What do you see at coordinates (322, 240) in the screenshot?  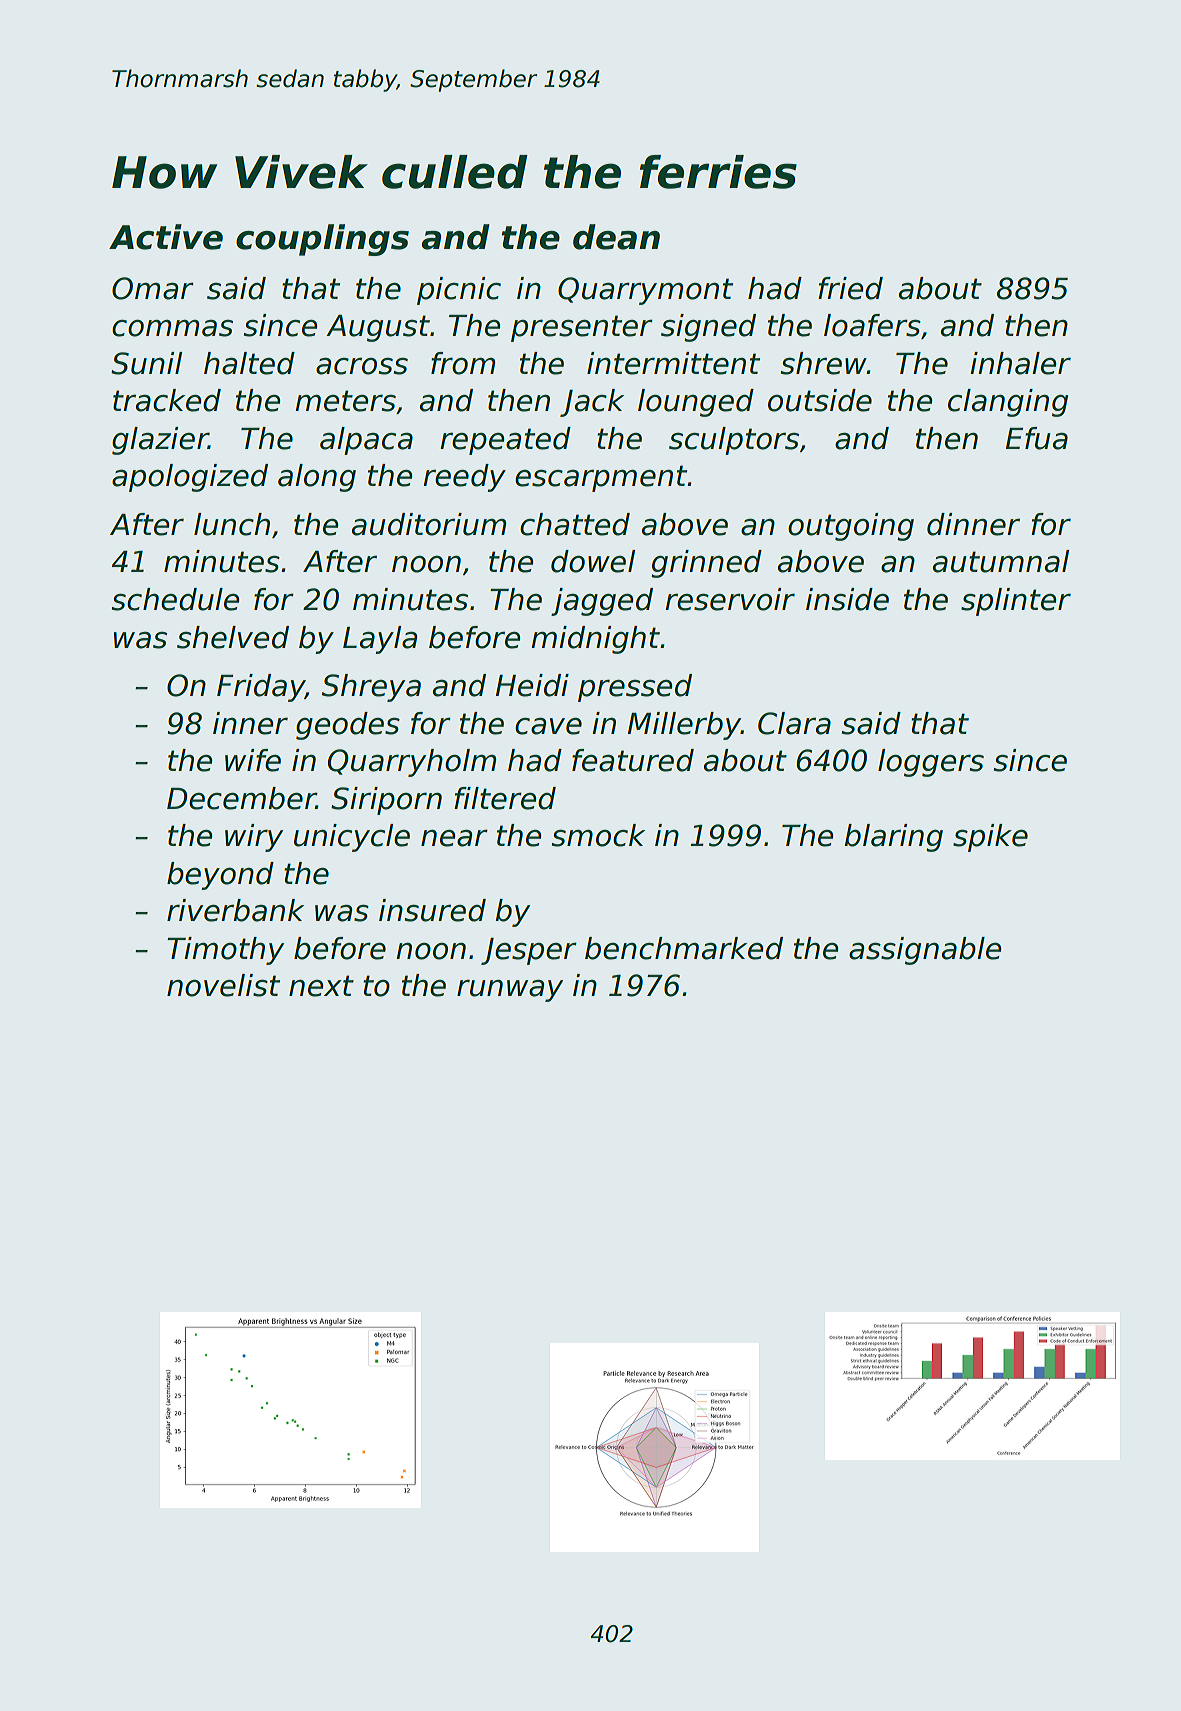 I see `couplings` at bounding box center [322, 240].
